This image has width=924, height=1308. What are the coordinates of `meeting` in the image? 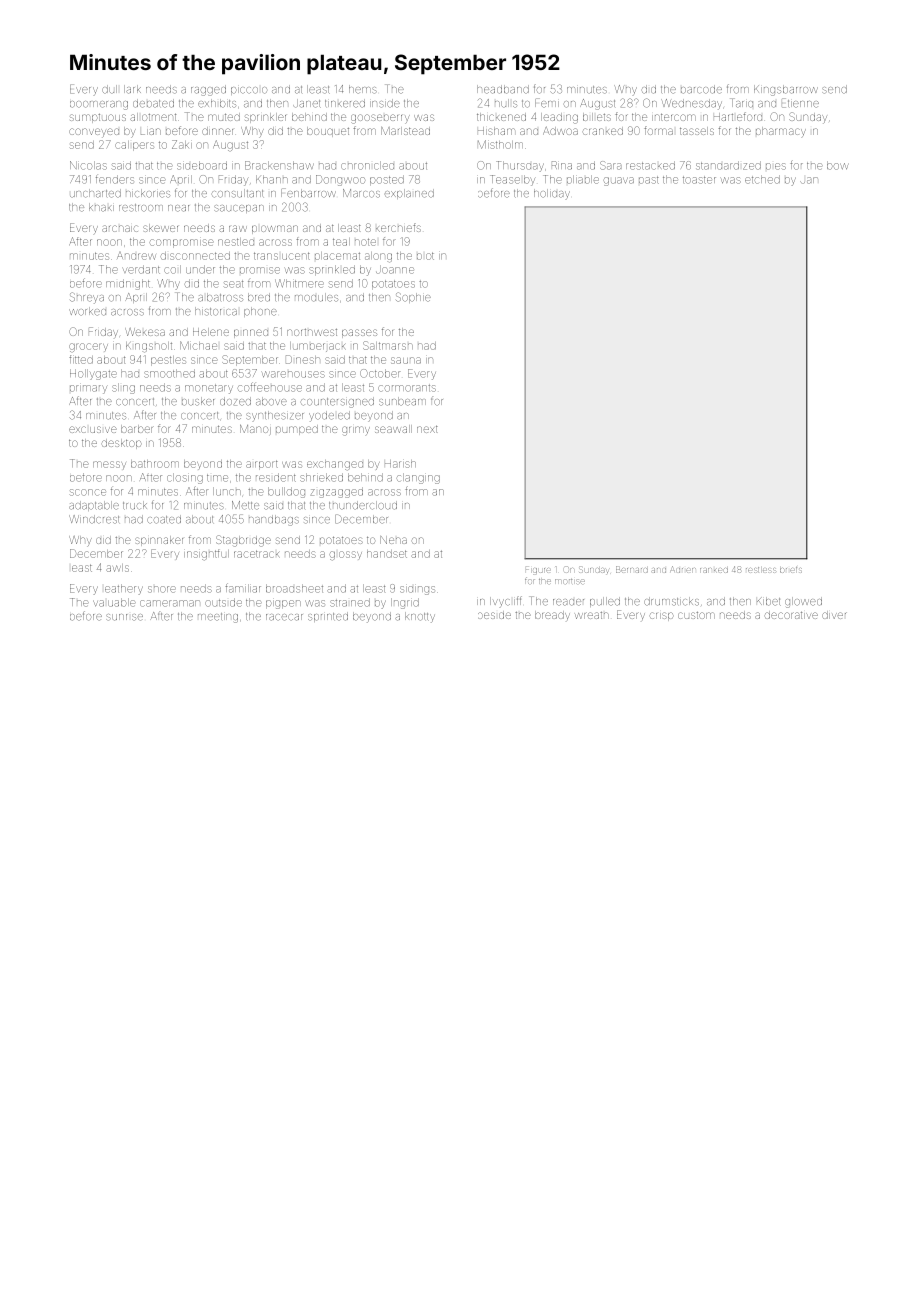 It's located at (218, 618).
